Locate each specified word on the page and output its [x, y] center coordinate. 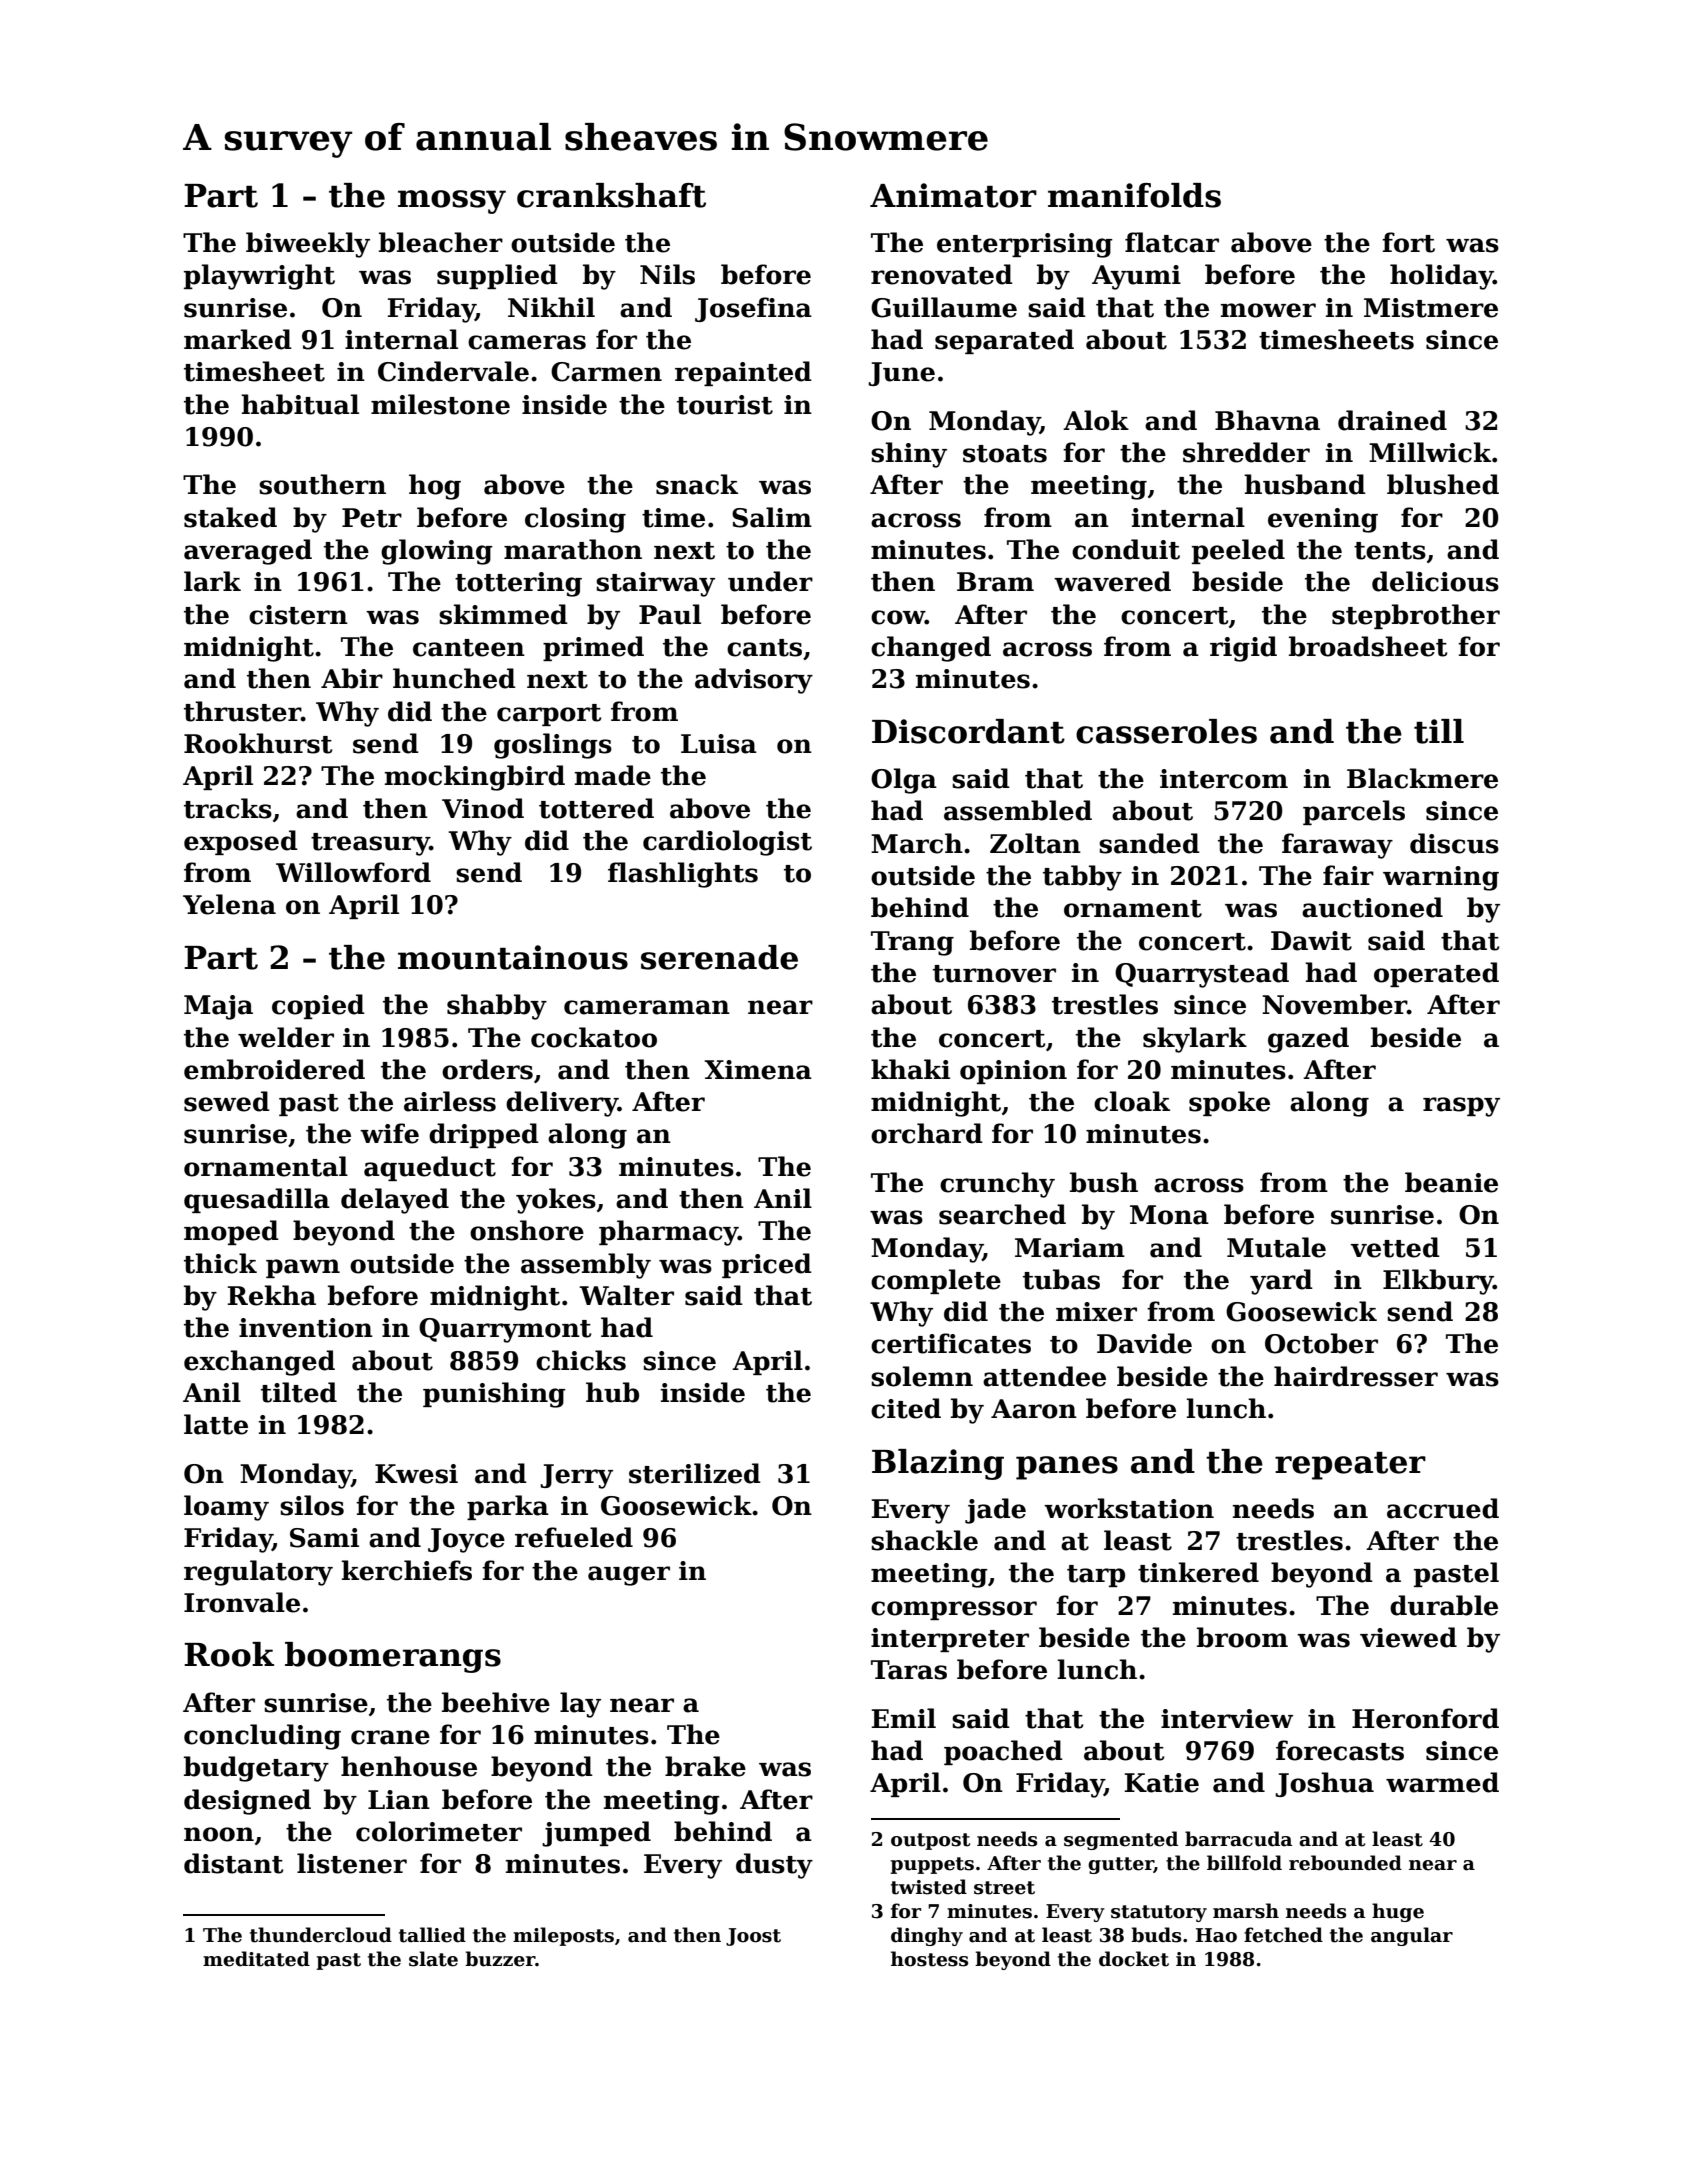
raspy [1461, 1107]
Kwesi [416, 1474]
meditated [256, 1959]
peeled [1238, 551]
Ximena [758, 1070]
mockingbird [475, 778]
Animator [953, 195]
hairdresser [1356, 1376]
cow [898, 617]
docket [1134, 1959]
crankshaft [611, 195]
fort [1408, 242]
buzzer [500, 1959]
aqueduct [430, 1168]
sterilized [695, 1473]
